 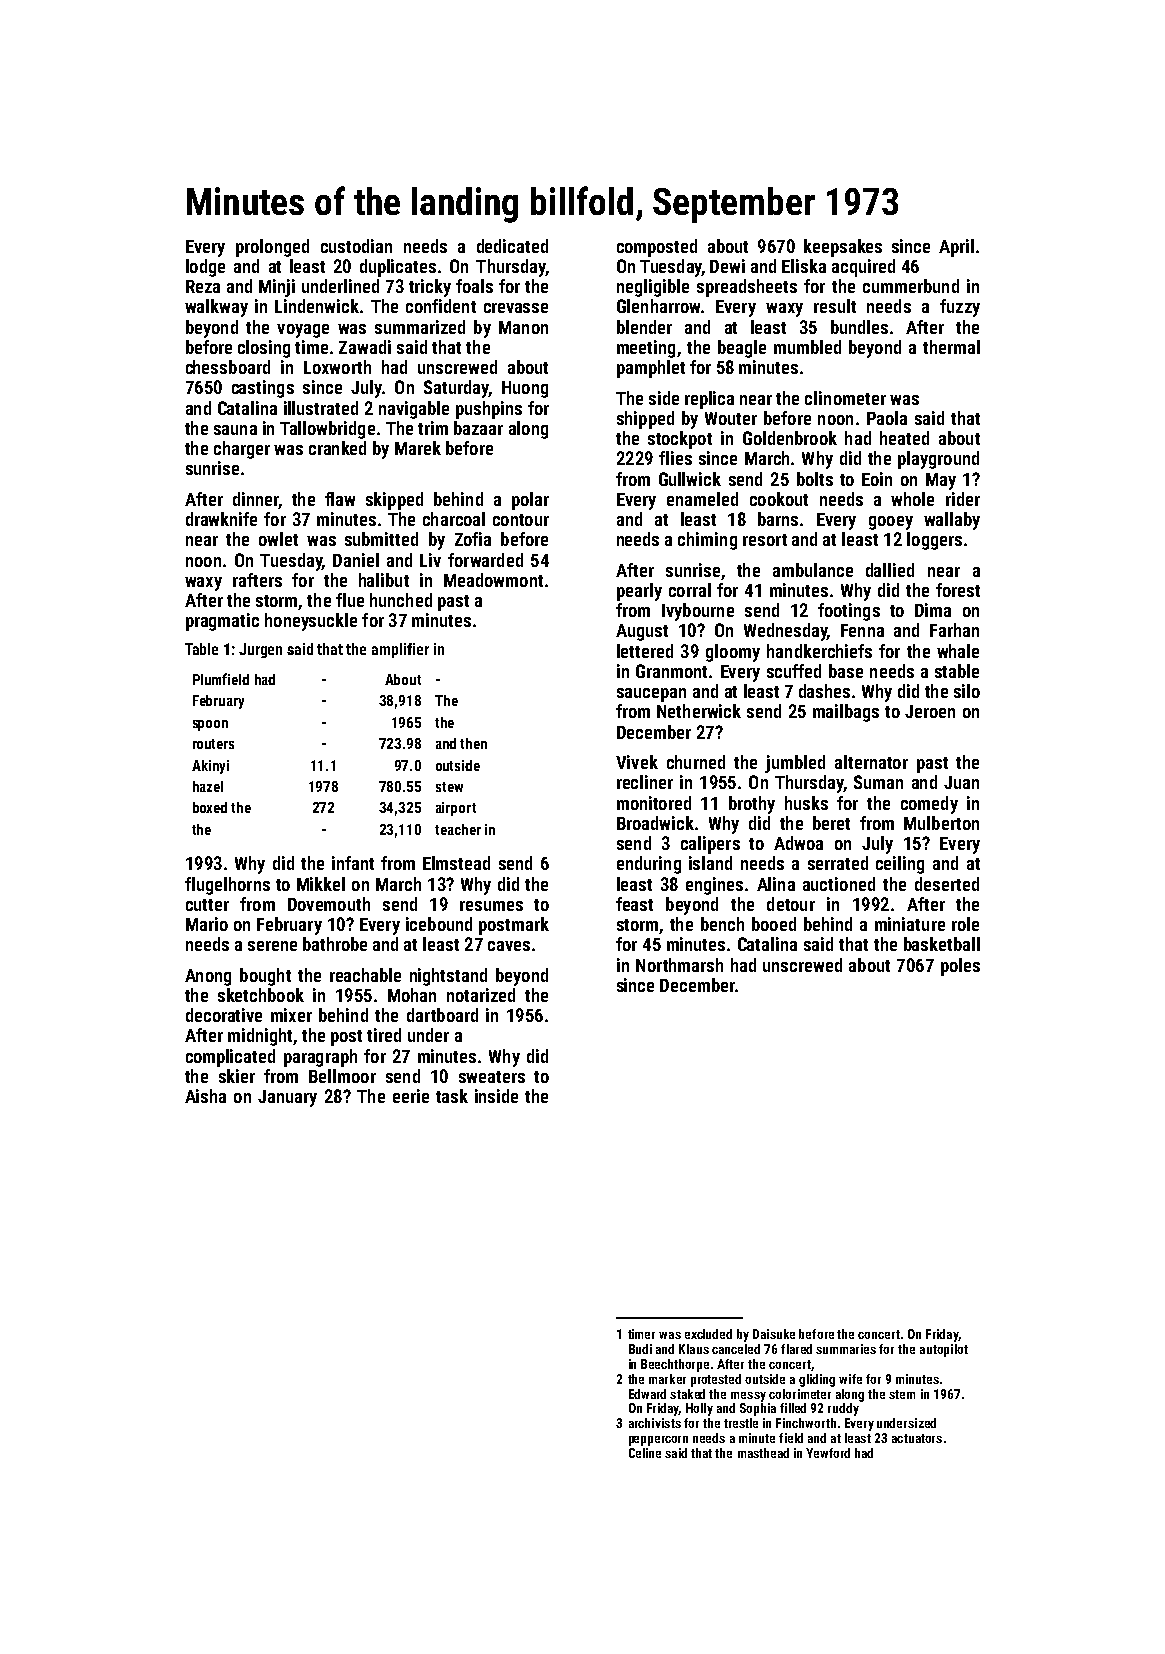 What do you see at coordinates (679, 965) in the document?
I see `Northmarsh` at bounding box center [679, 965].
